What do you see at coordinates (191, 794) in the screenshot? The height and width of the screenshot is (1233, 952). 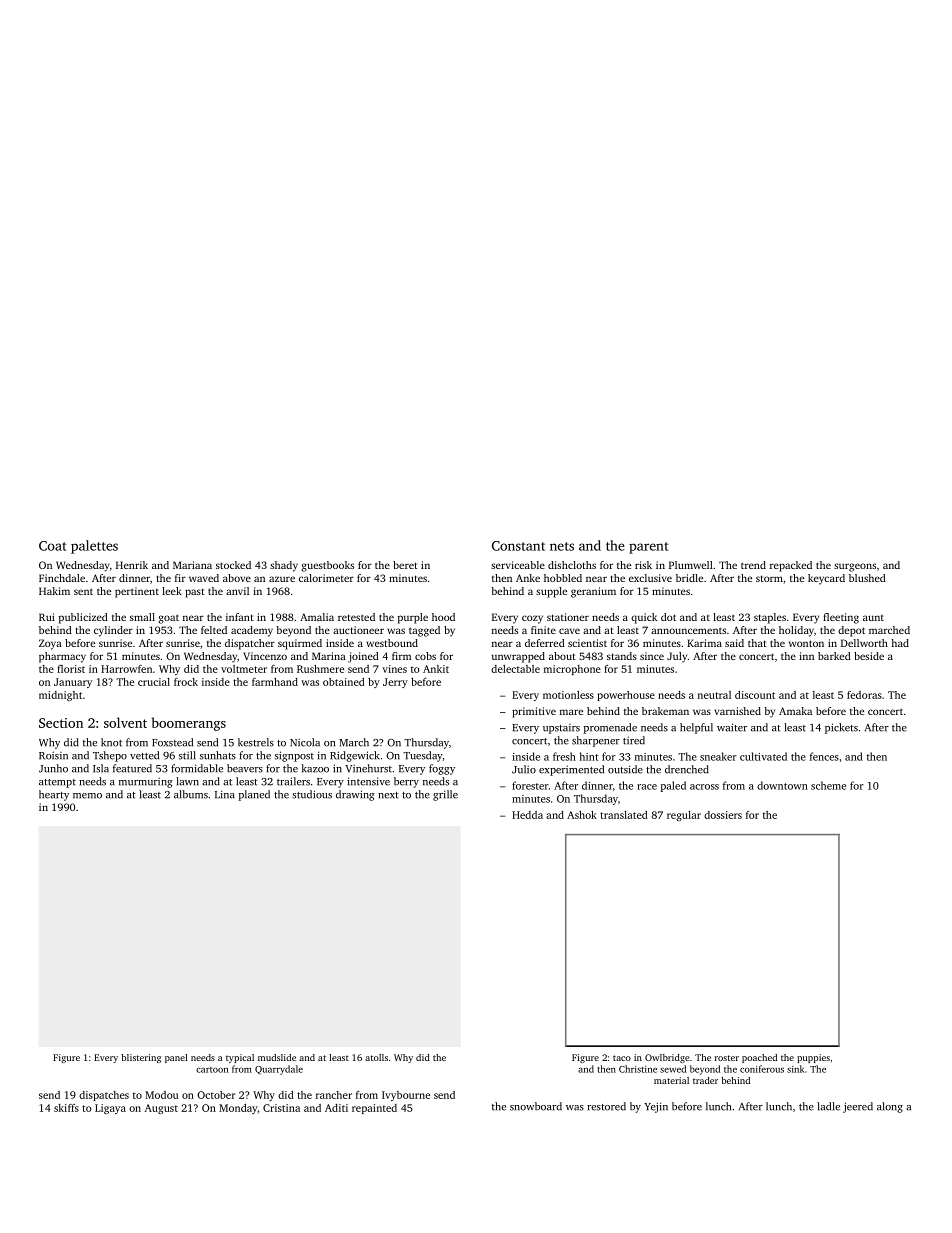 I see `albums` at bounding box center [191, 794].
